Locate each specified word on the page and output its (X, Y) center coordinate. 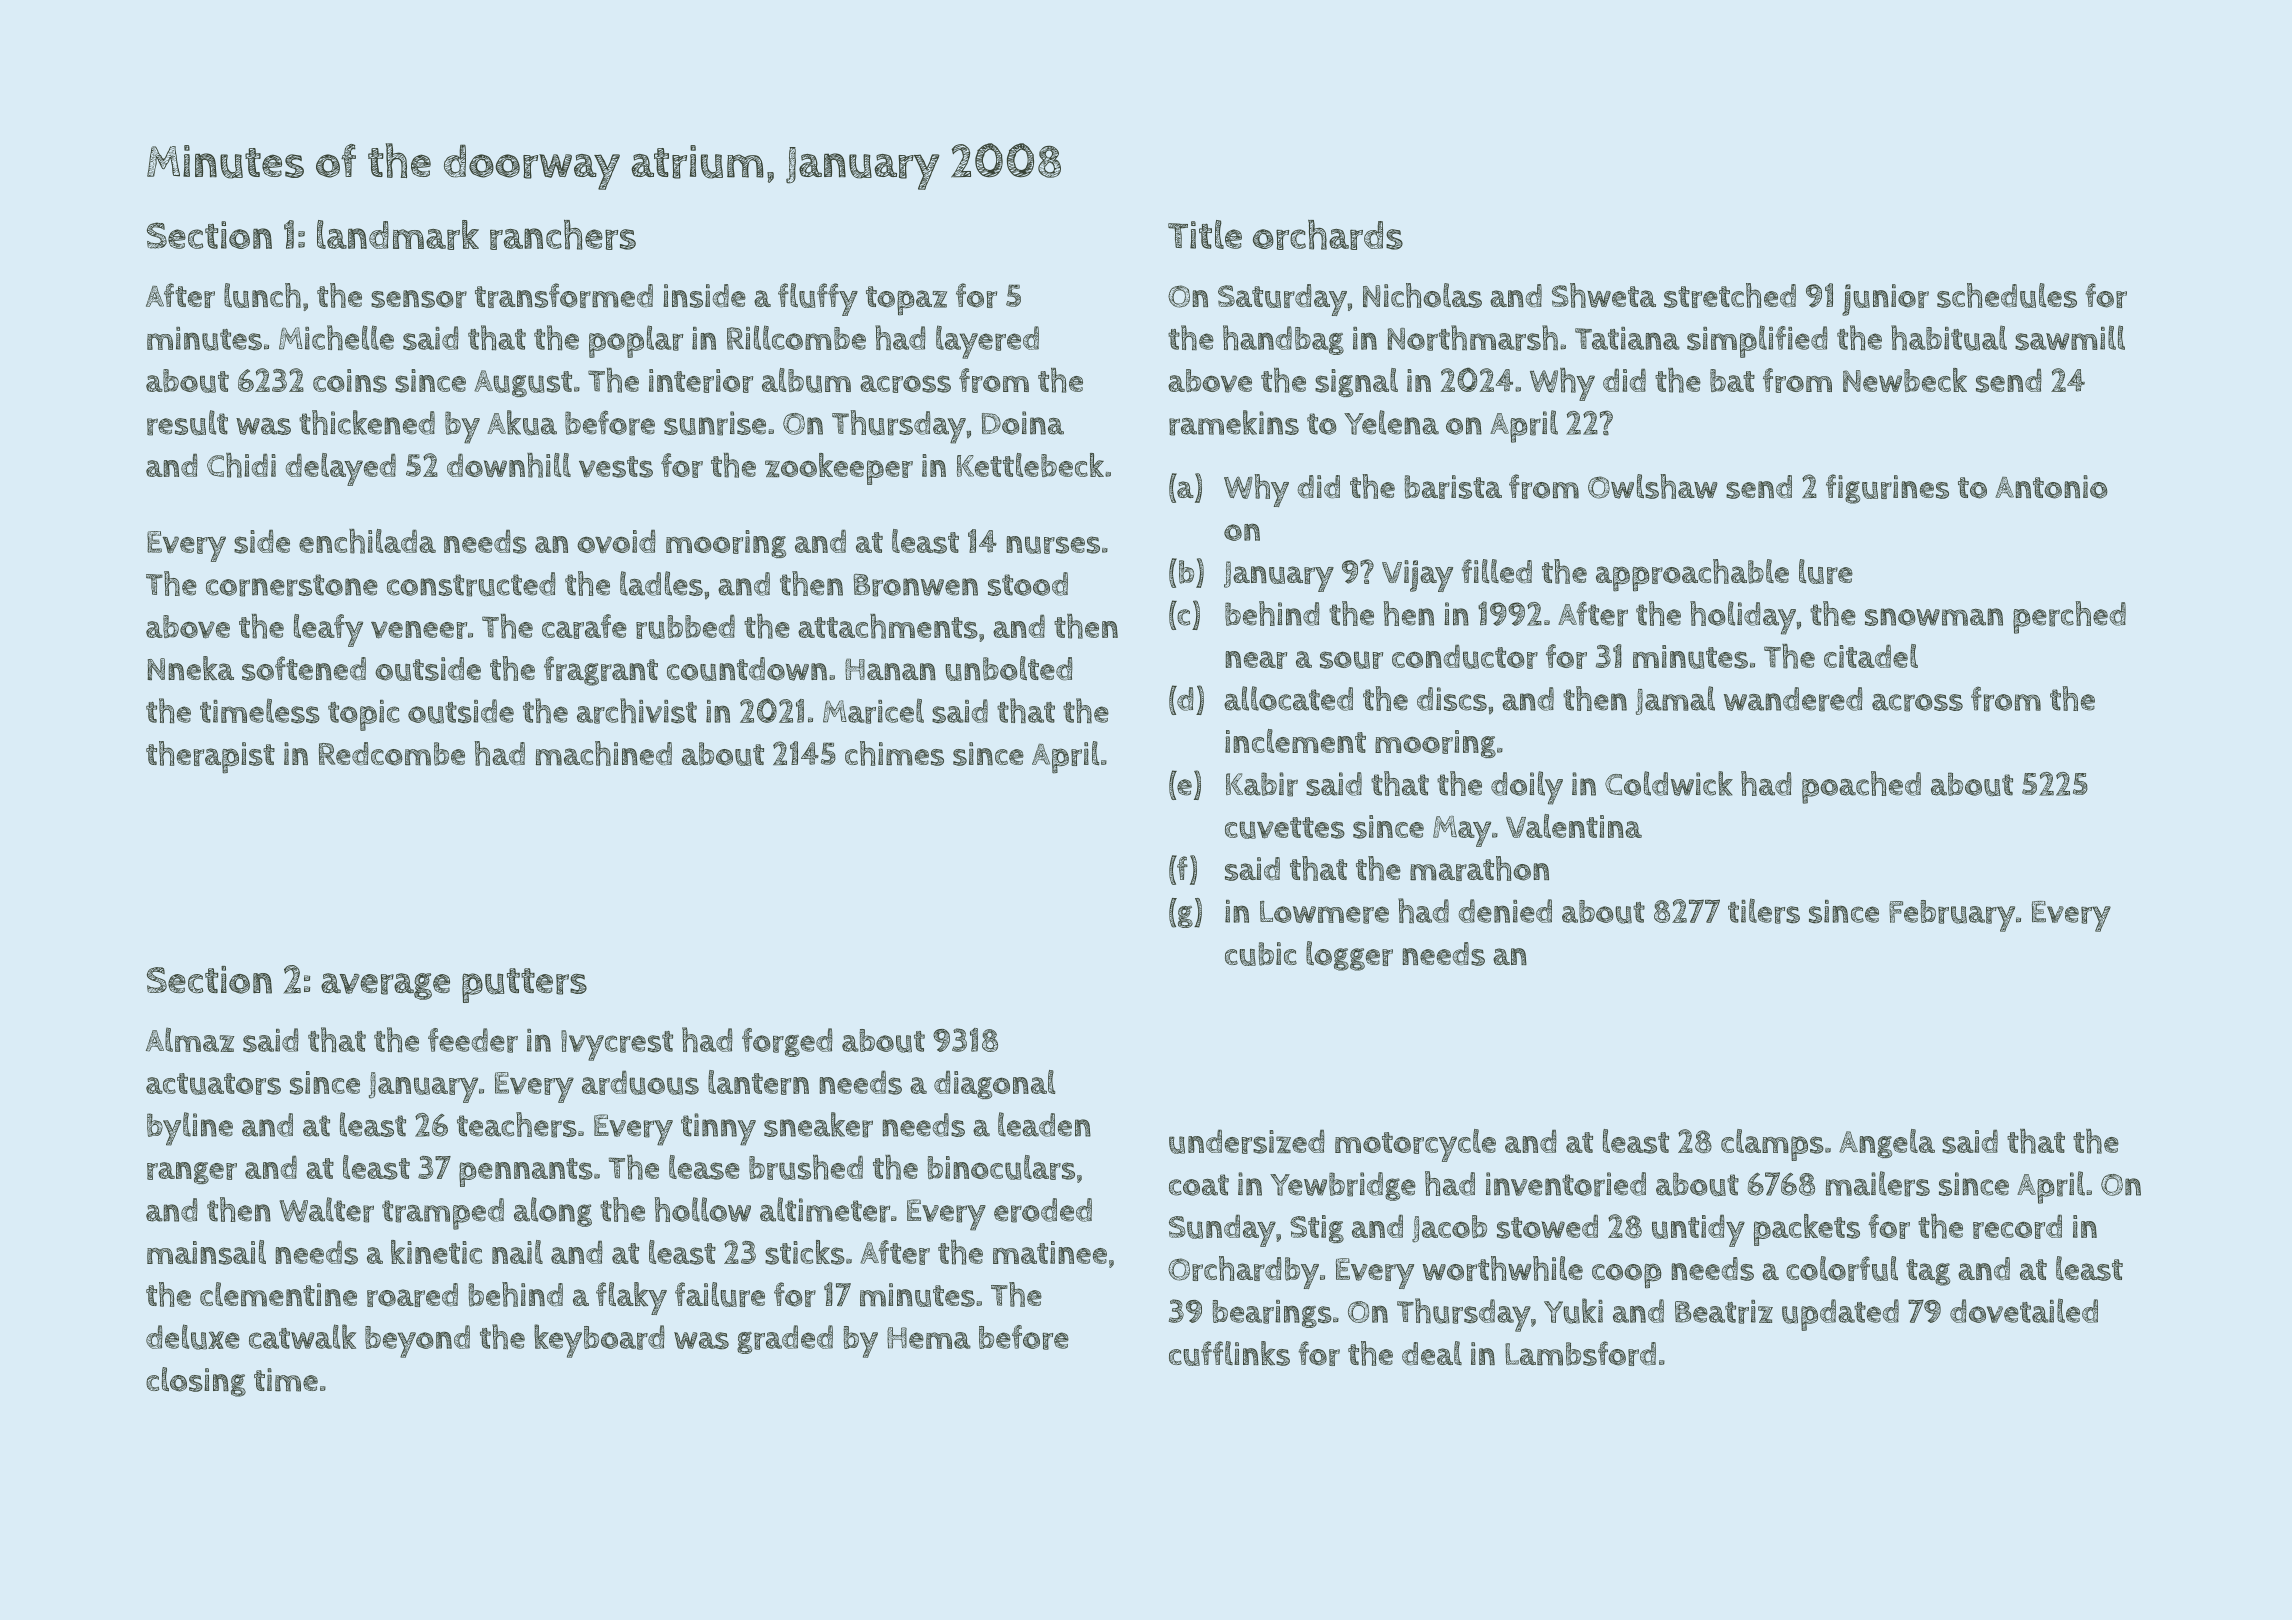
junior (1885, 300)
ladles (661, 583)
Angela (1887, 1143)
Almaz (190, 1039)
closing (196, 1382)
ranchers (563, 235)
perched (2069, 617)
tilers (1764, 911)
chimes (894, 753)
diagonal (994, 1084)
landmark (398, 235)
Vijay (1417, 576)
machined (604, 753)
